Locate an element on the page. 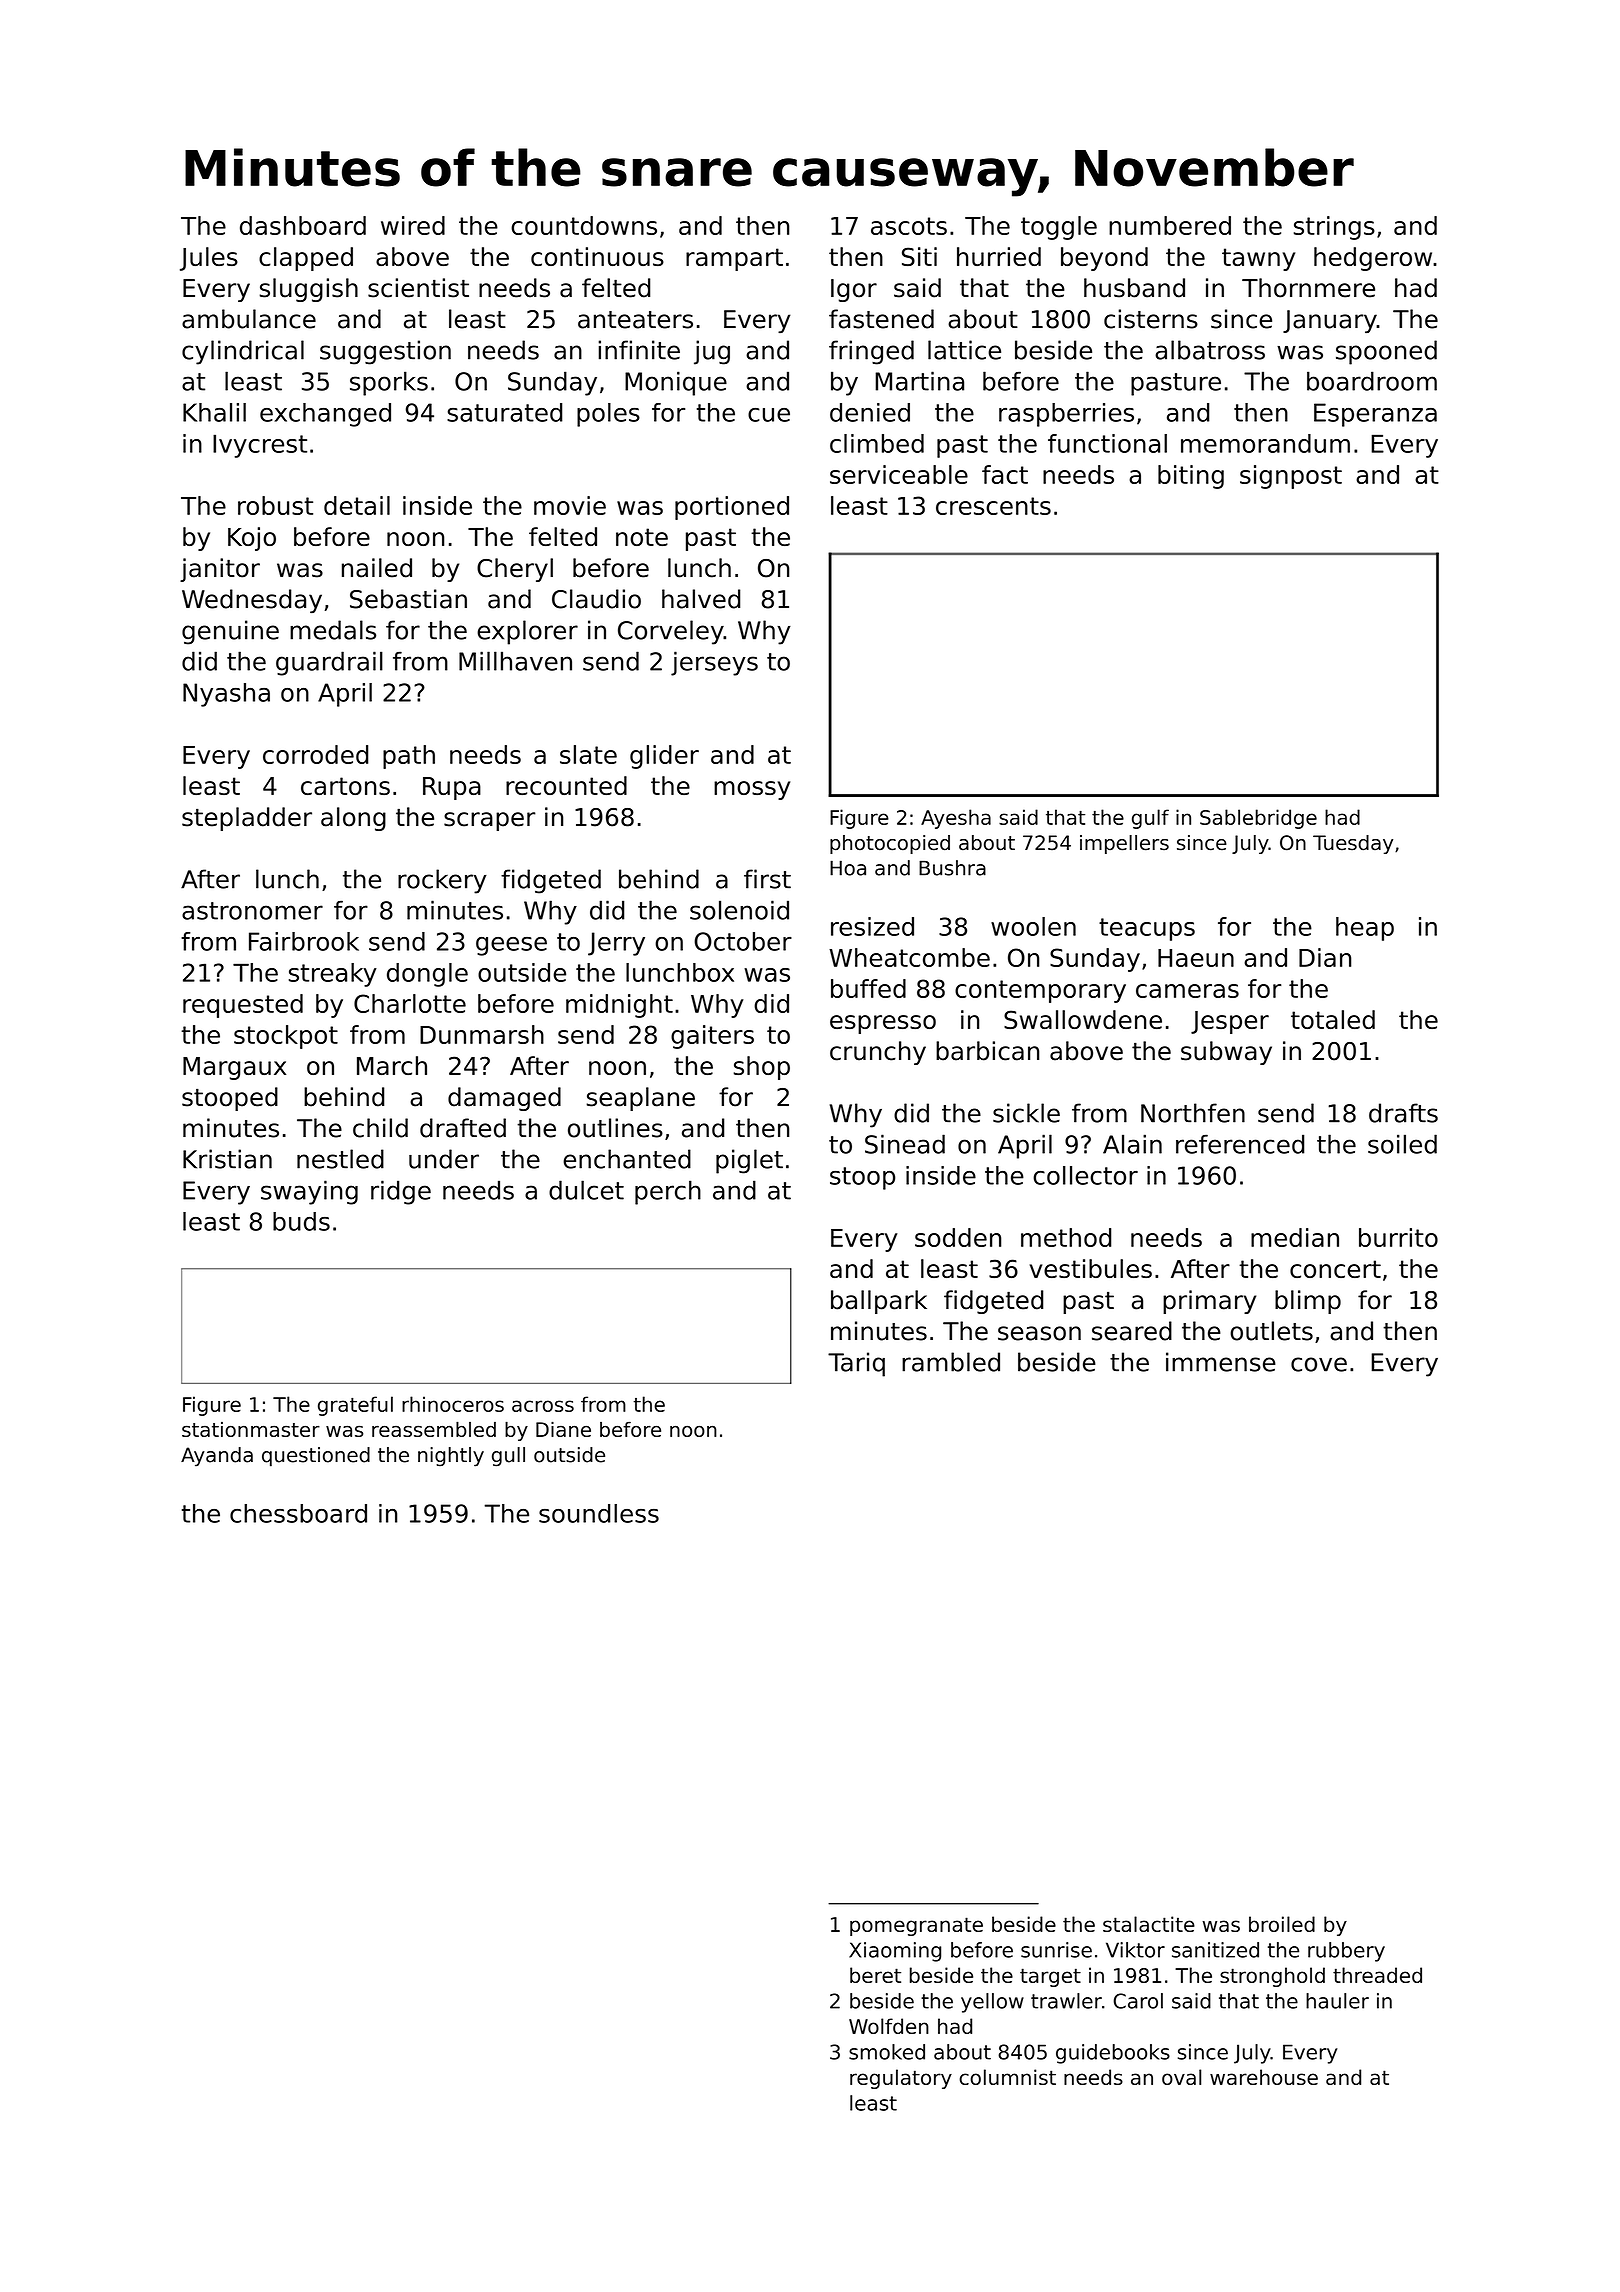 This document has width=1620, height=2292. biting is located at coordinates (1191, 477).
